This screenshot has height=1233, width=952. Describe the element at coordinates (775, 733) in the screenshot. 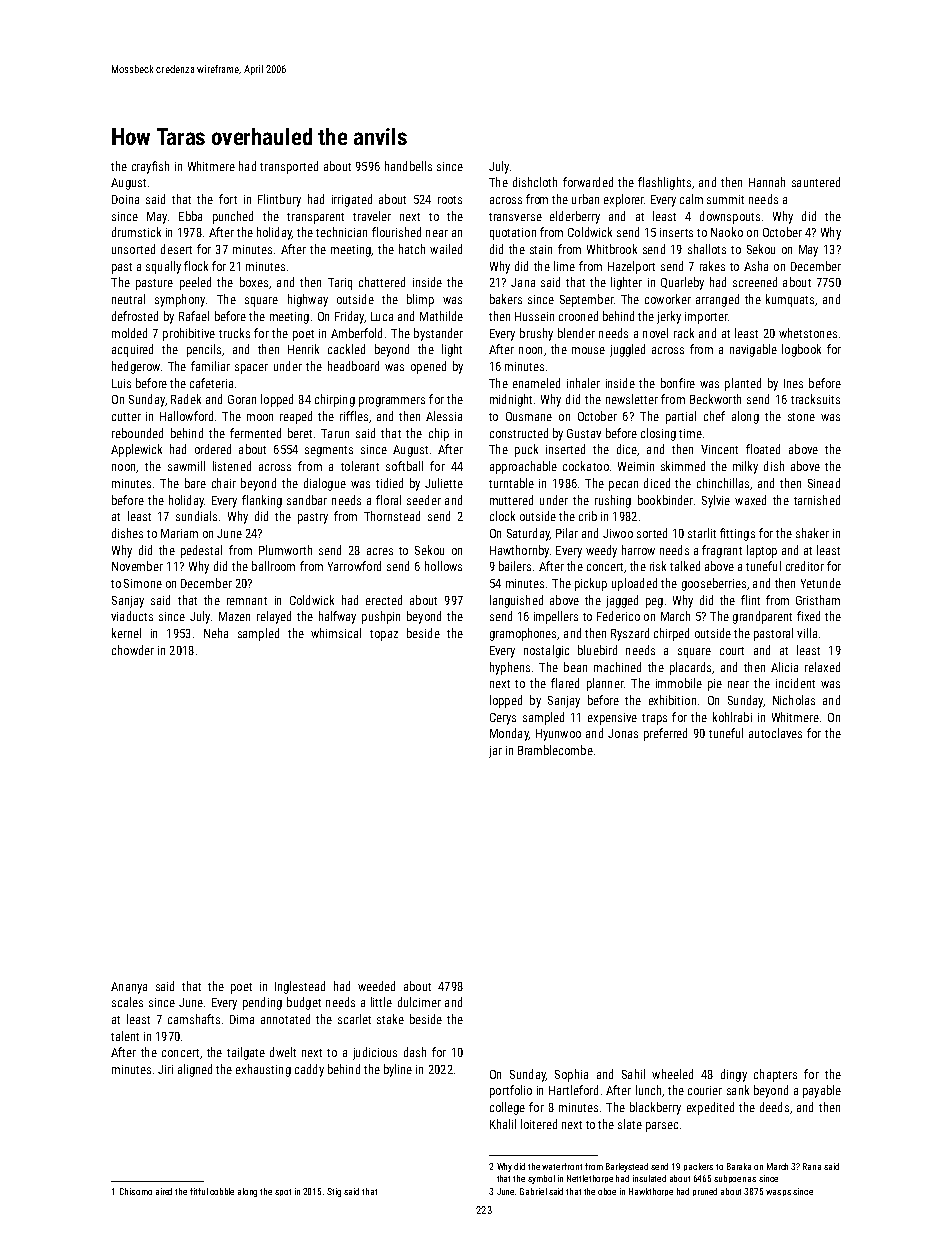

I see `autoclaves` at that location.
